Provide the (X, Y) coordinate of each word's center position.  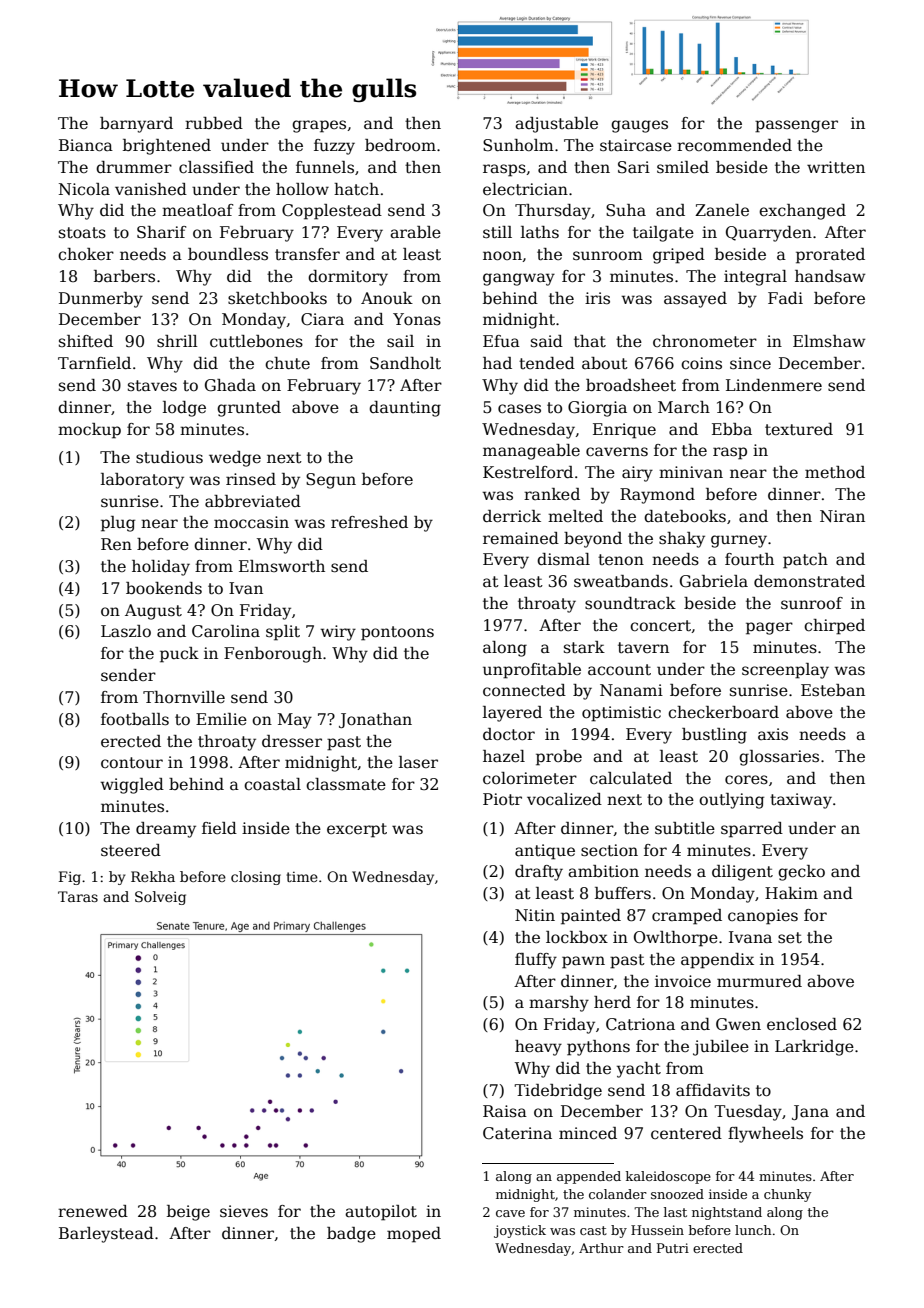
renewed (93, 1211)
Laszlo (126, 631)
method (835, 472)
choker (86, 254)
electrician (525, 189)
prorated (830, 256)
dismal (563, 559)
